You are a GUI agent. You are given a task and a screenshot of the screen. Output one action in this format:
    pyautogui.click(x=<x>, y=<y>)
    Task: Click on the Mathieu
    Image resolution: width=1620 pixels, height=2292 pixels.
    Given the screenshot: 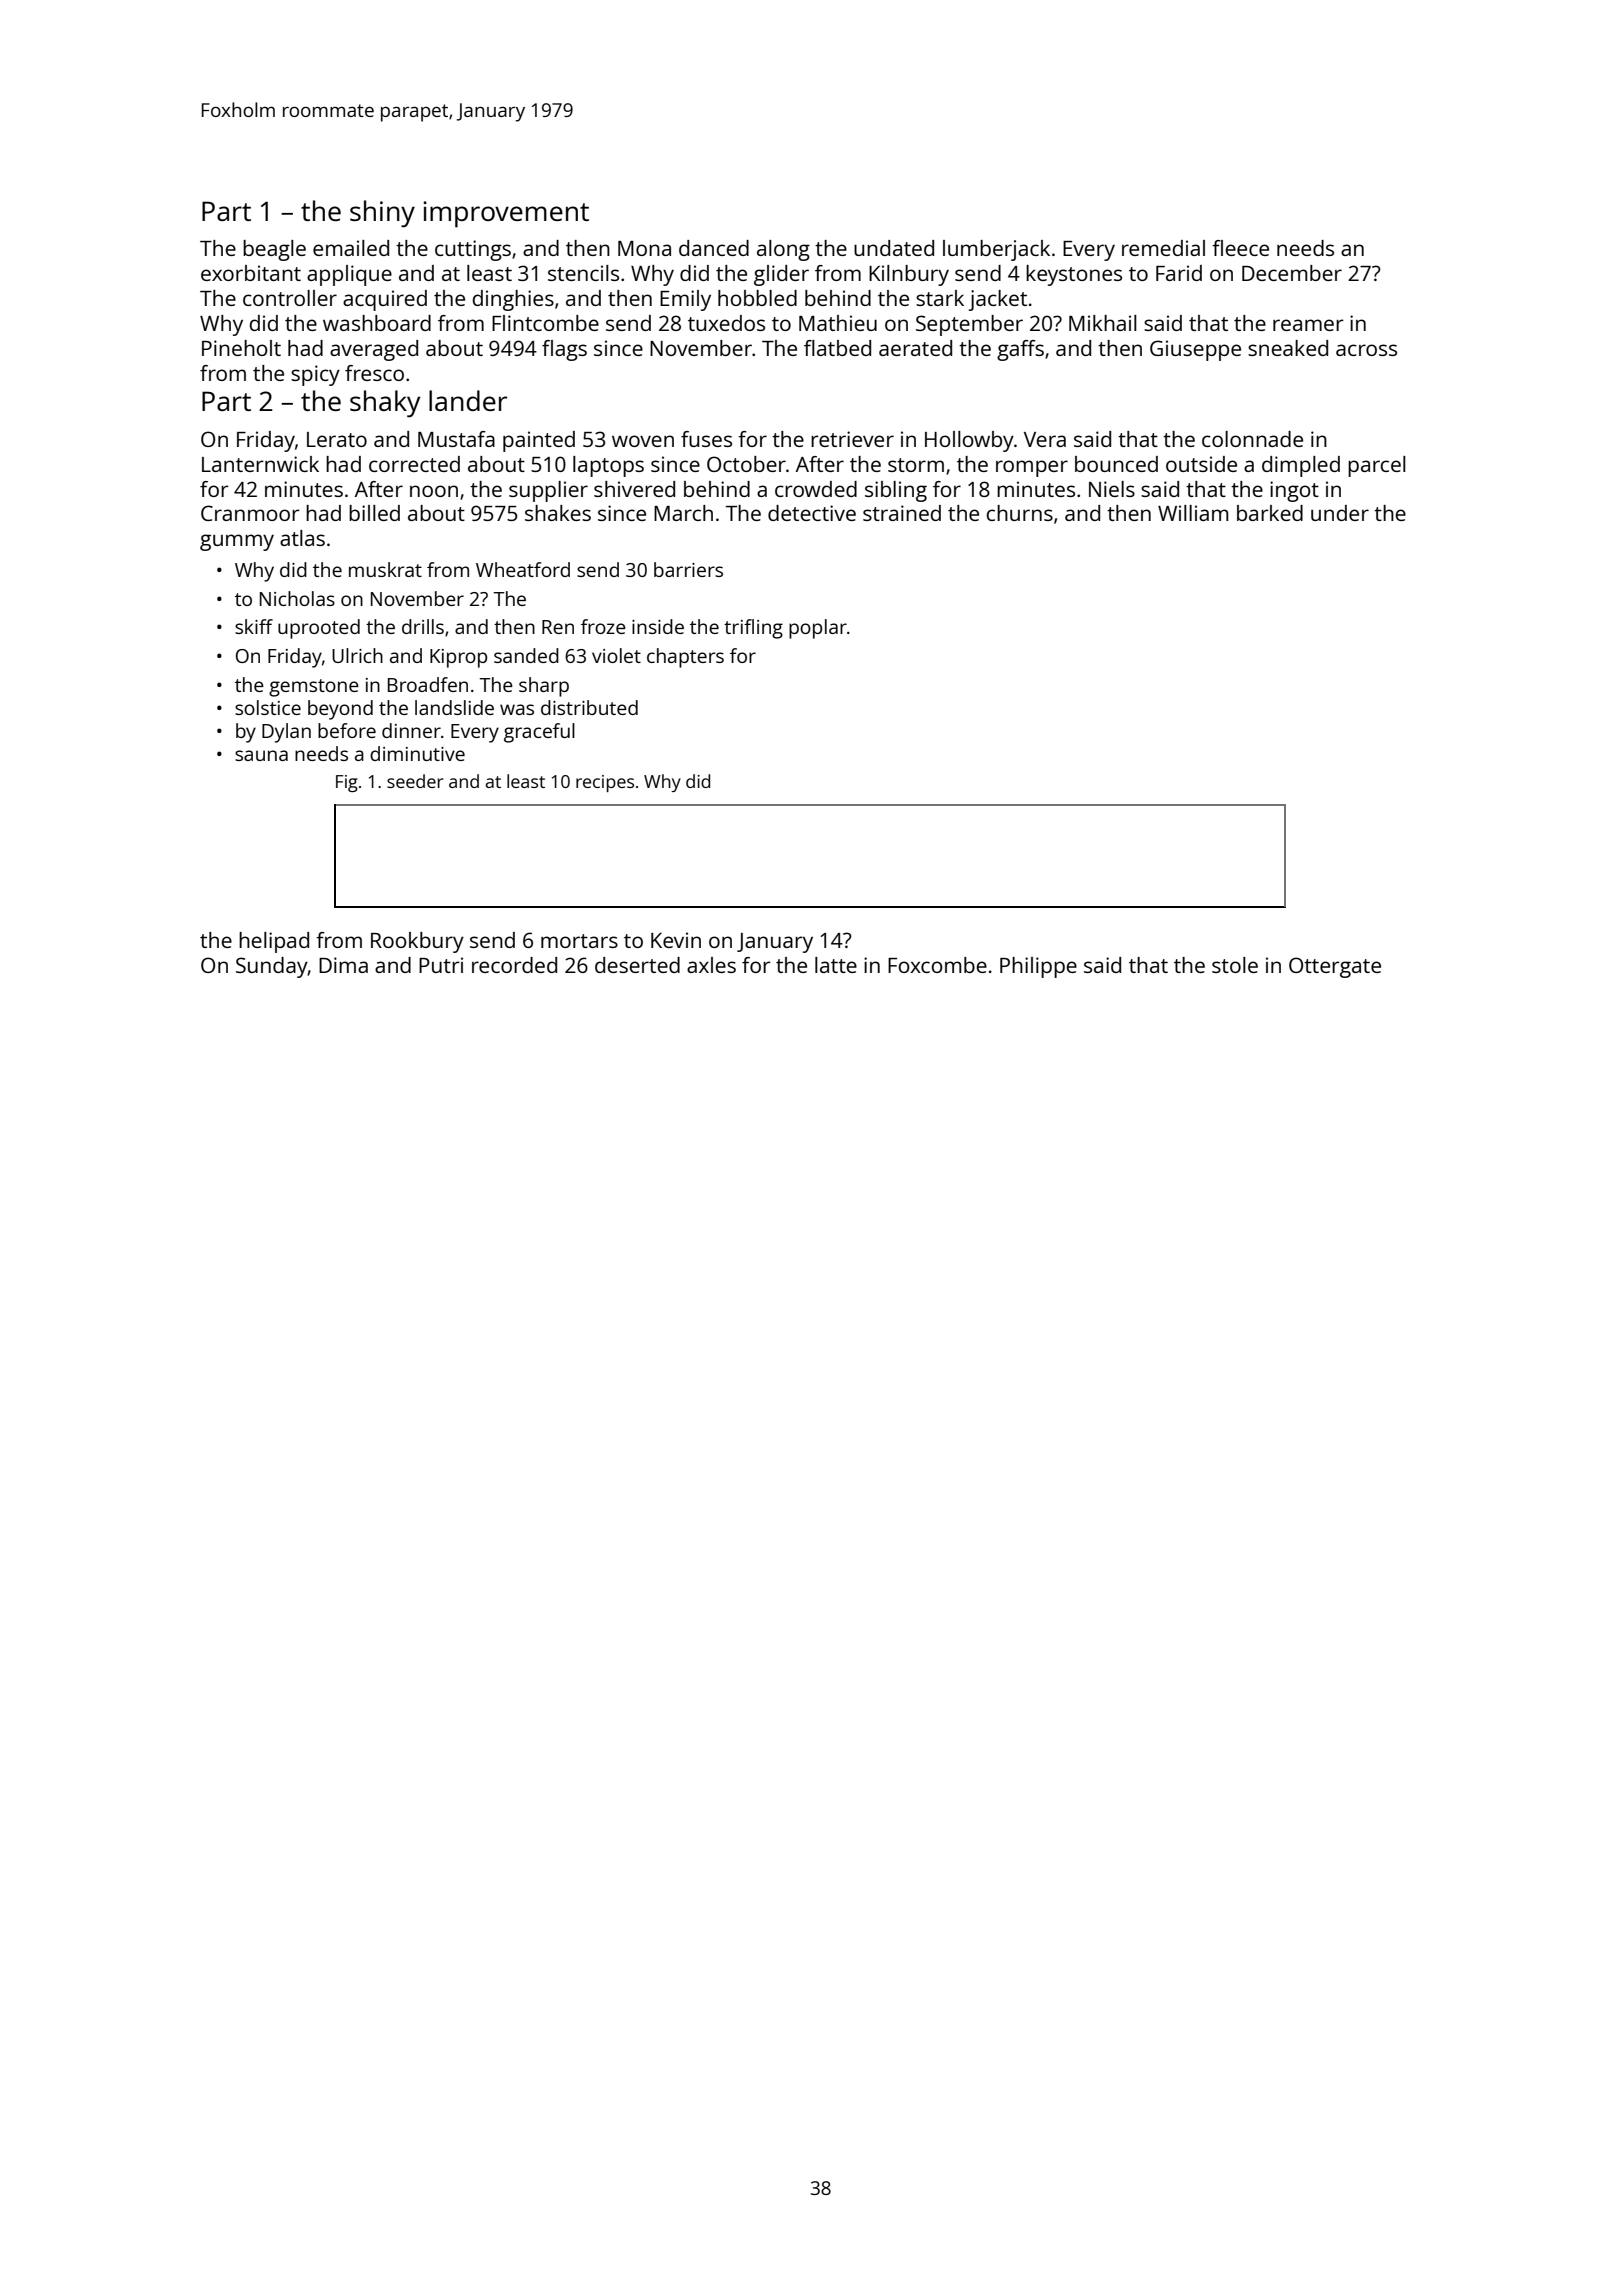 What is the action you would take?
    pyautogui.click(x=838, y=323)
